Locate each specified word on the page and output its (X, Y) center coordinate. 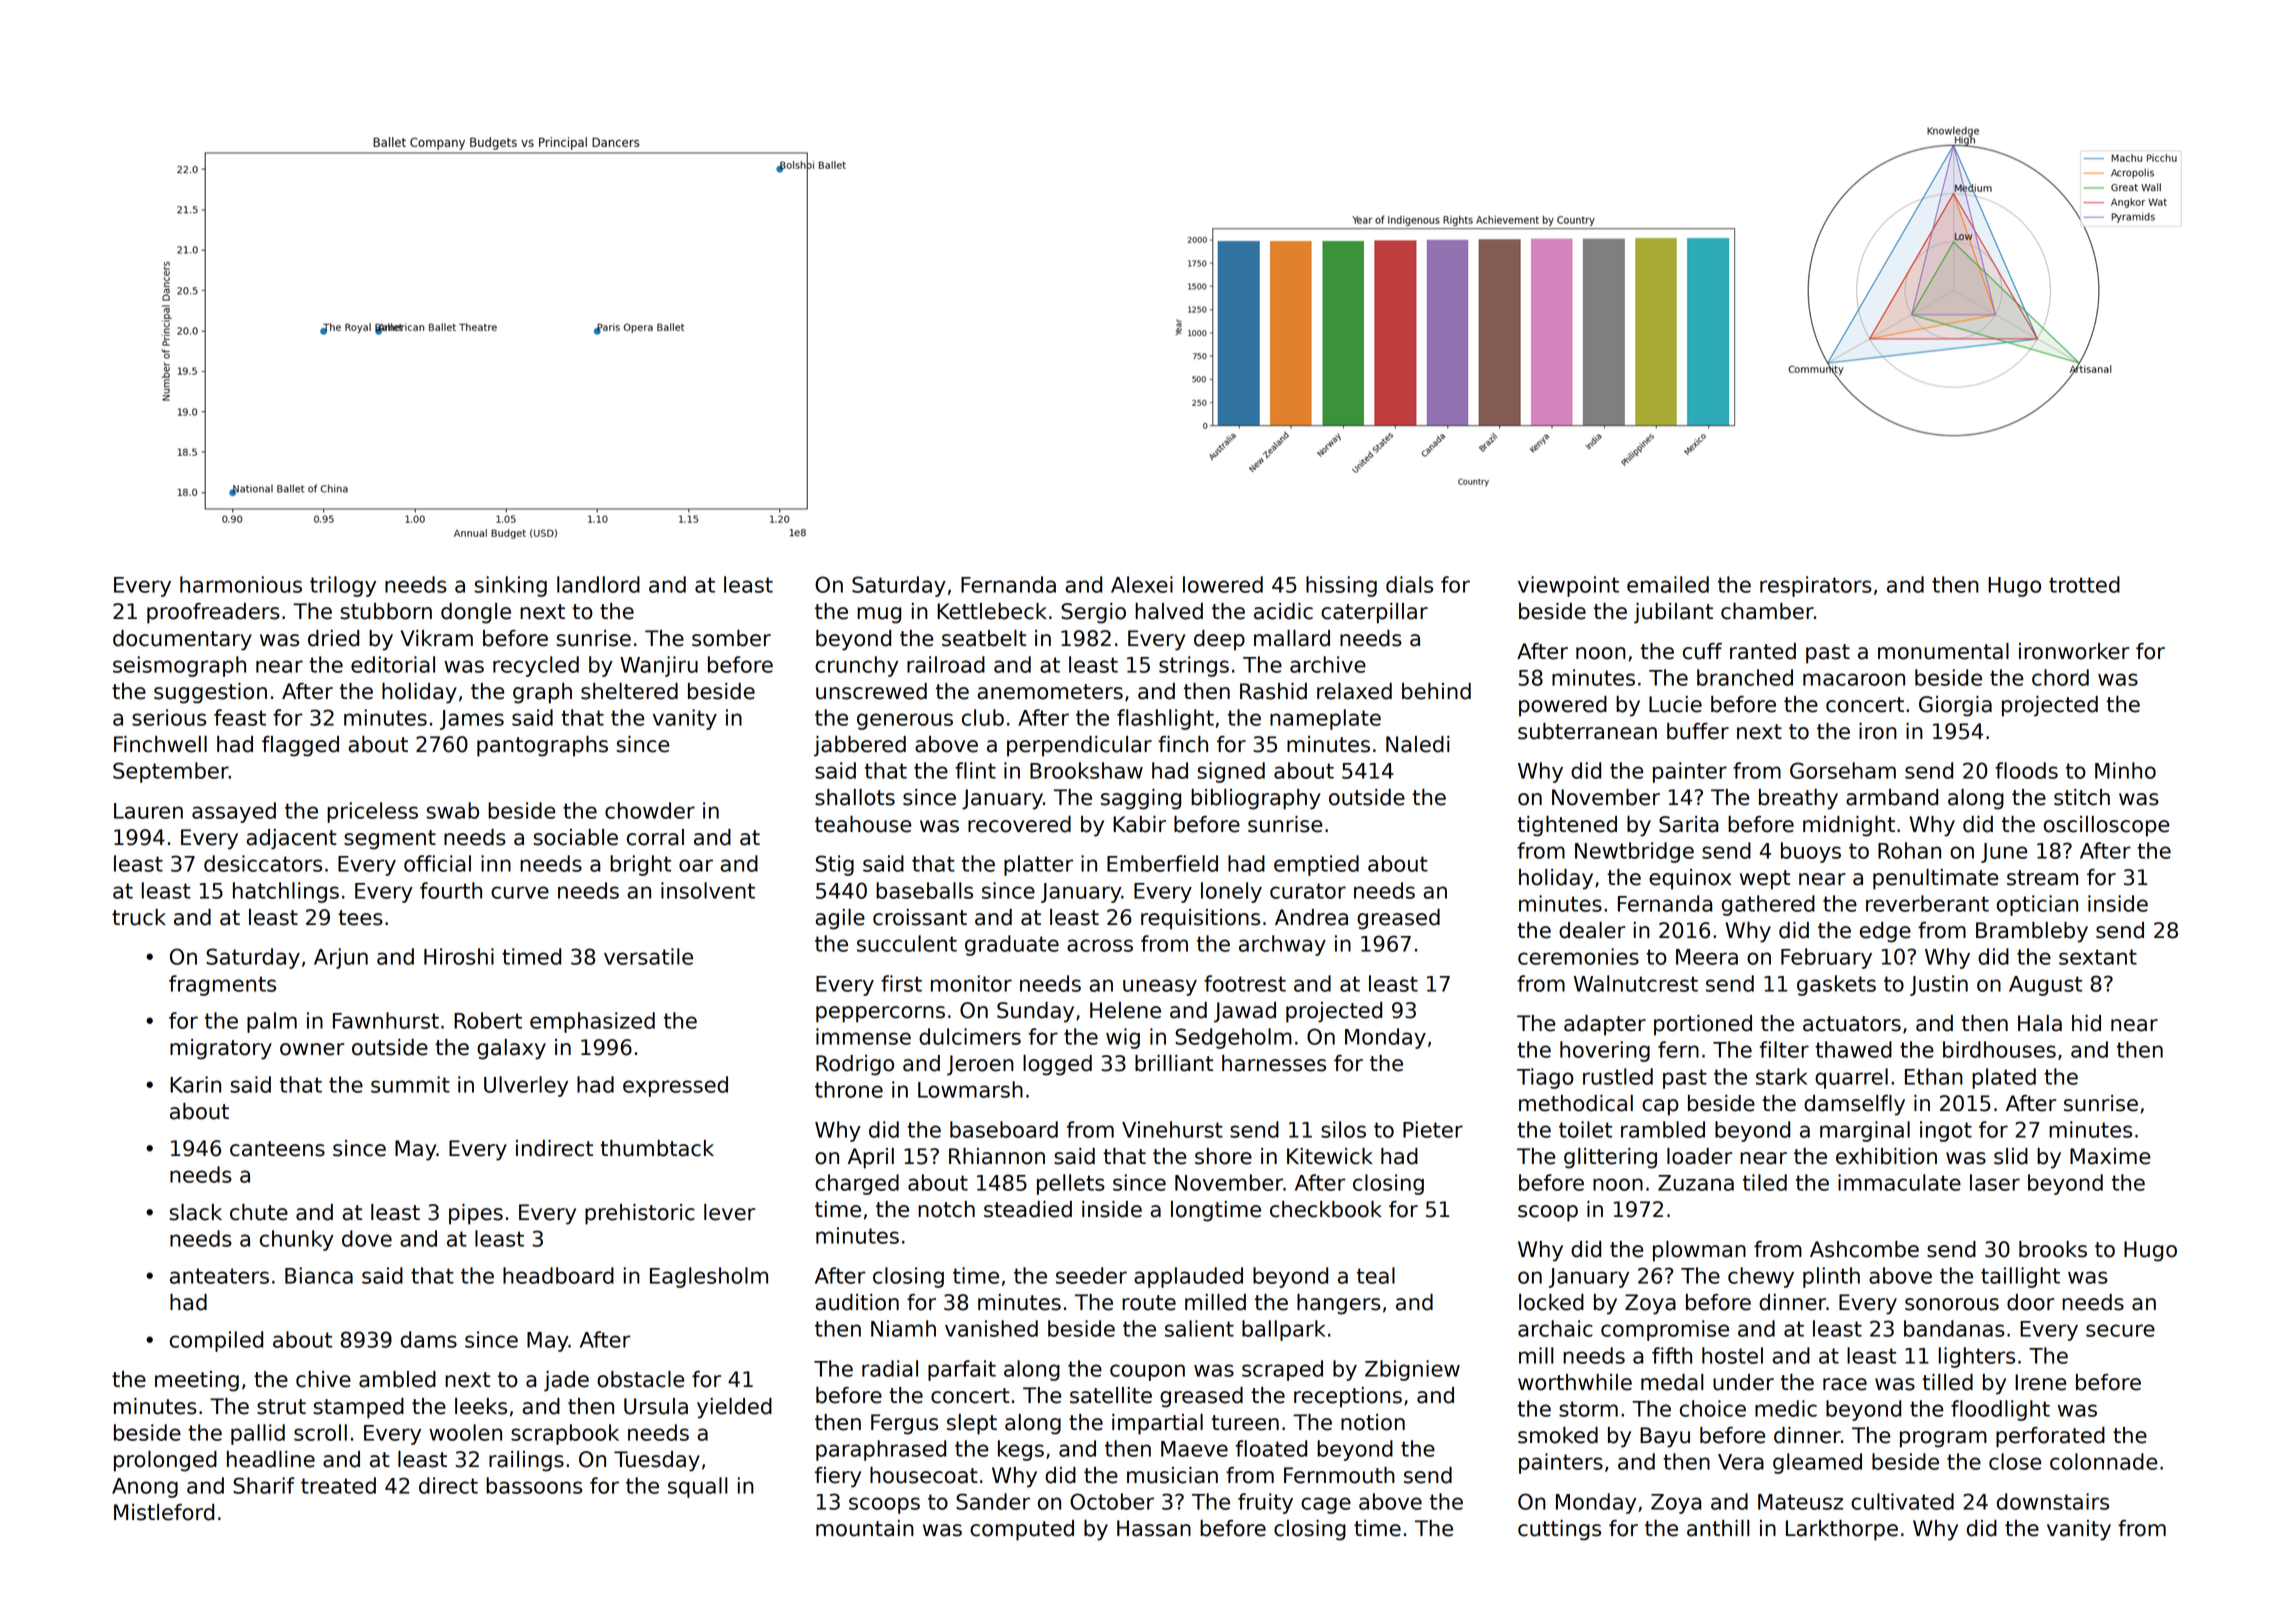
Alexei (1142, 584)
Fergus (904, 1424)
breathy (1798, 799)
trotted (2084, 584)
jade (566, 1381)
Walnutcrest (1636, 983)
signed (1231, 772)
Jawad (1245, 1012)
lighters (1977, 1357)
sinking (510, 586)
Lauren (148, 811)
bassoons (534, 1485)
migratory (221, 1049)
